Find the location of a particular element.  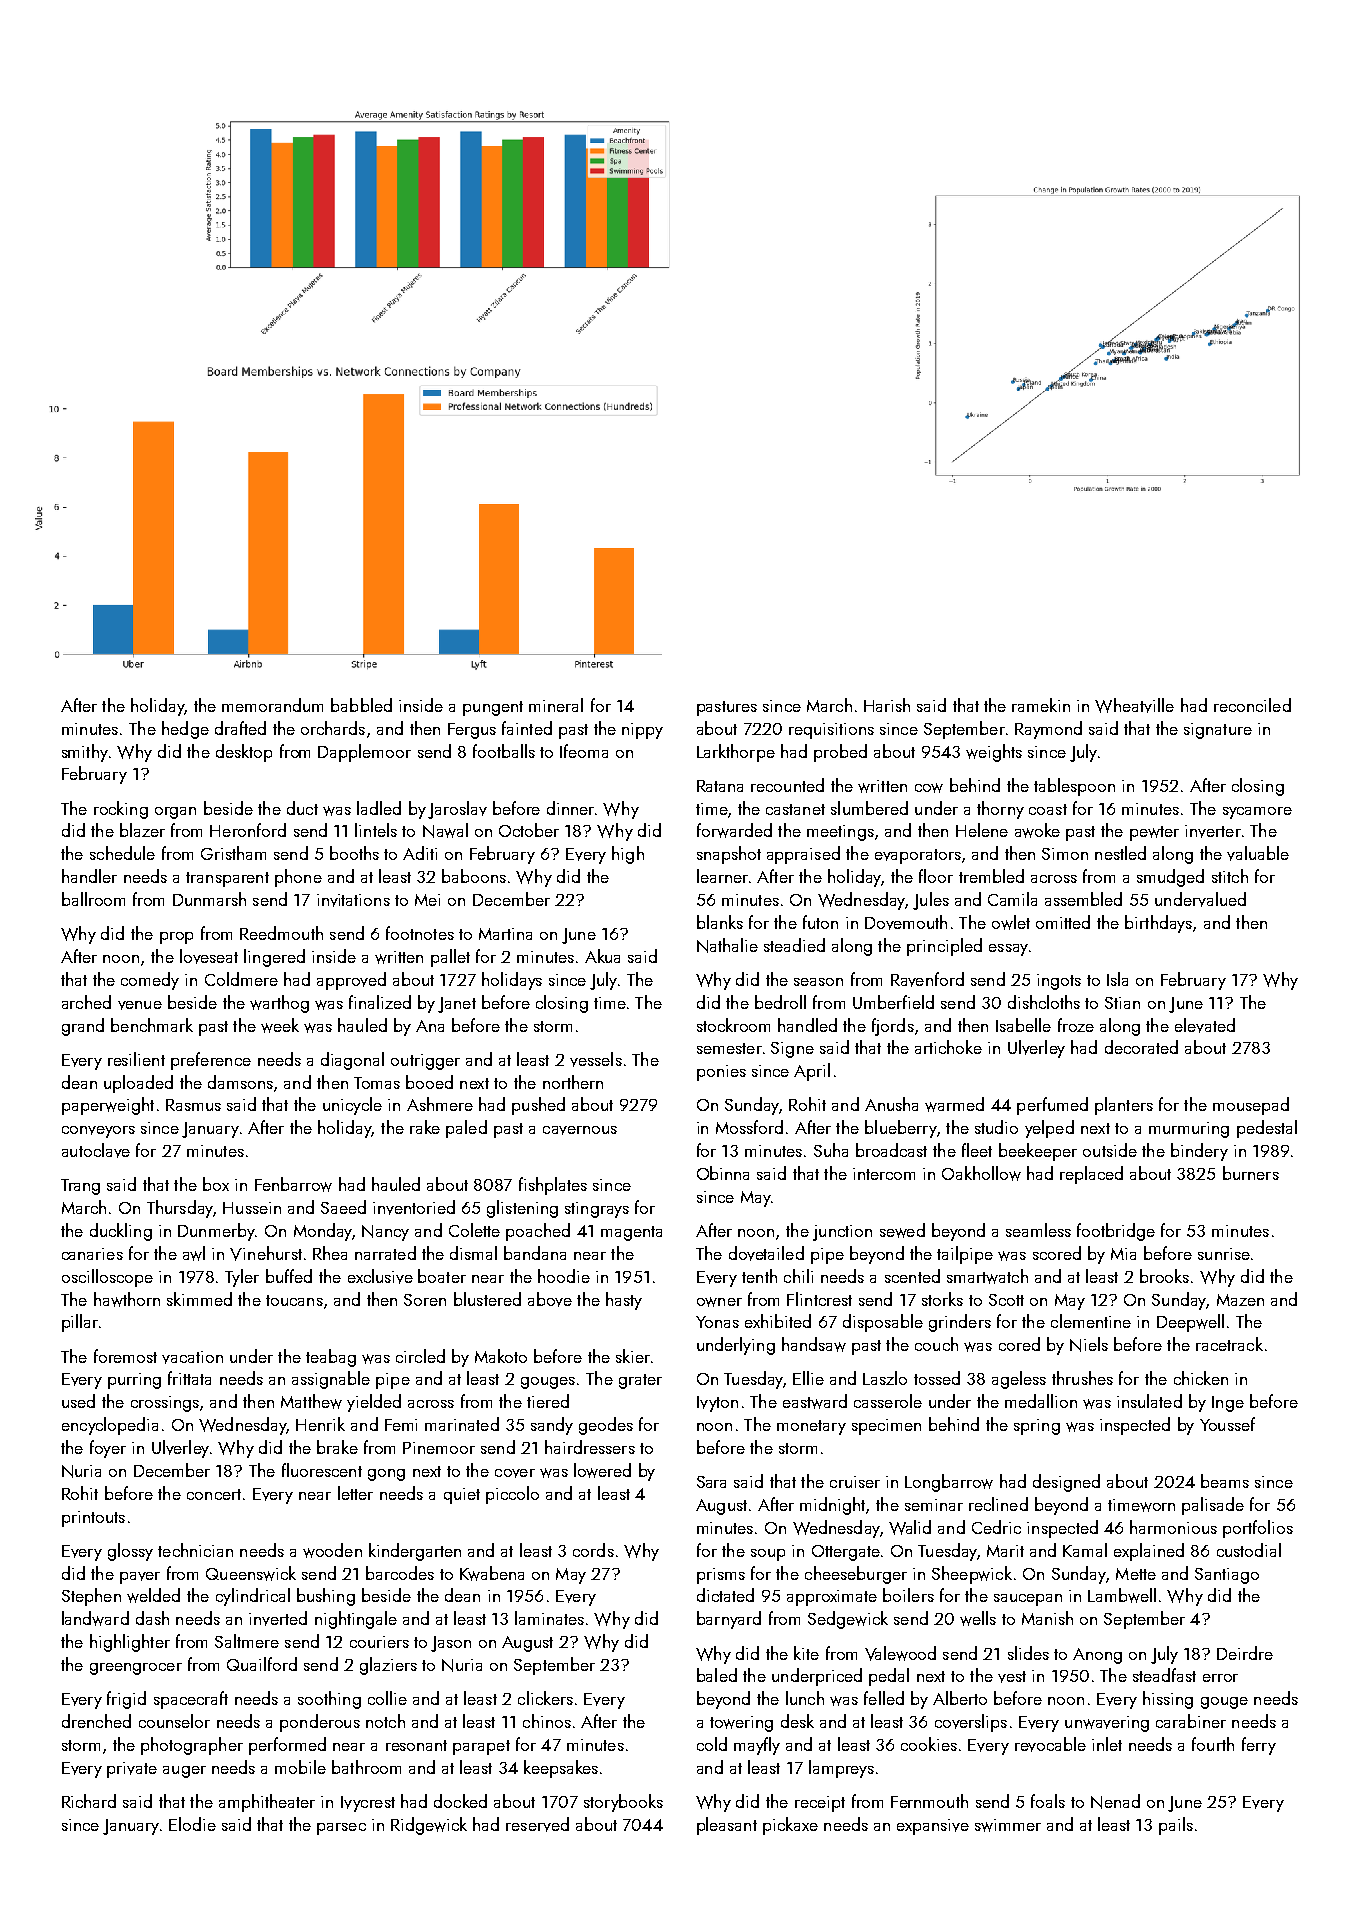

inverter is located at coordinates (1213, 831).
